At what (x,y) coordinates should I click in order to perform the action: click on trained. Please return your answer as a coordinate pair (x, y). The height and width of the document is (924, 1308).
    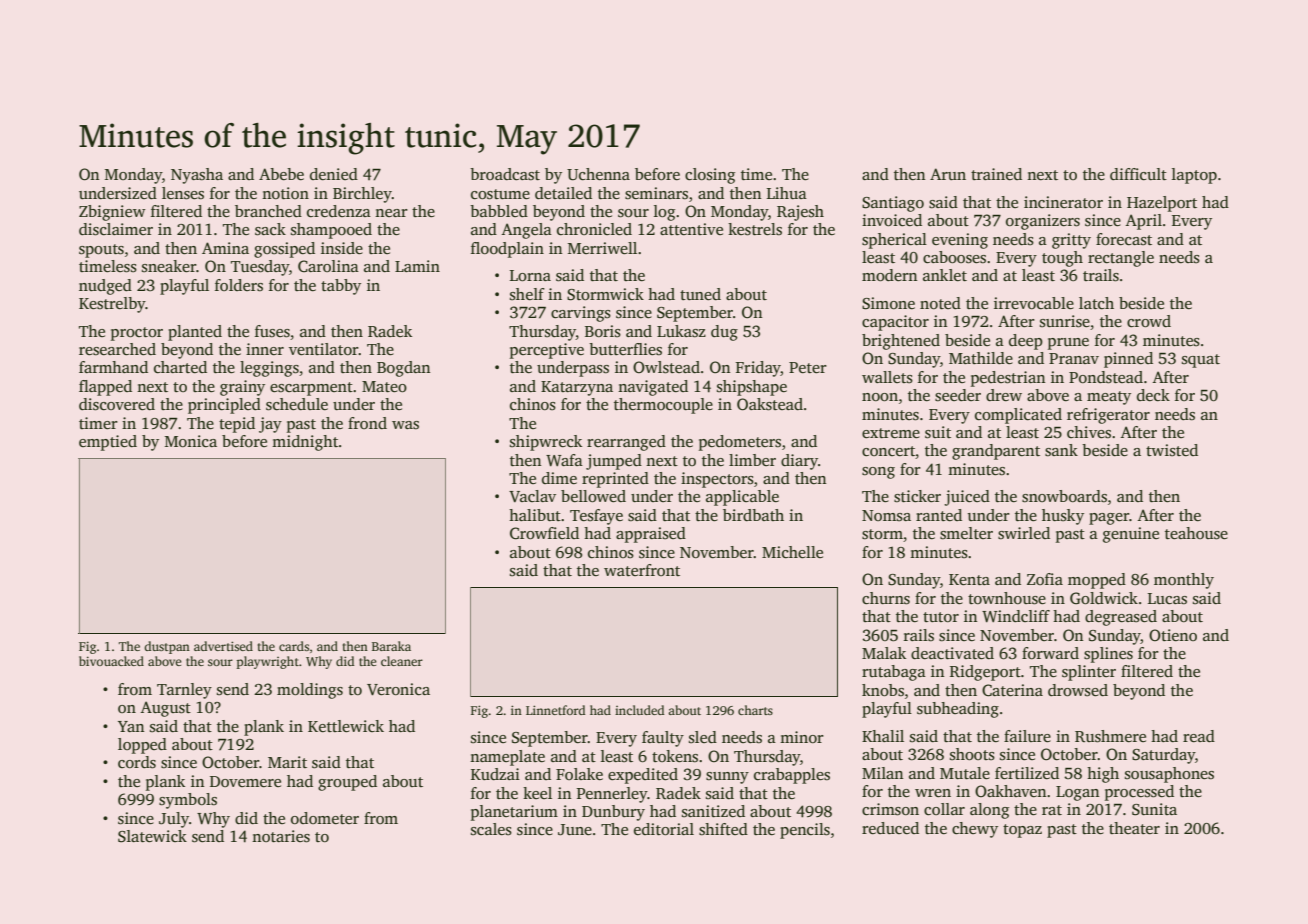
    Looking at the image, I should click on (996, 174).
